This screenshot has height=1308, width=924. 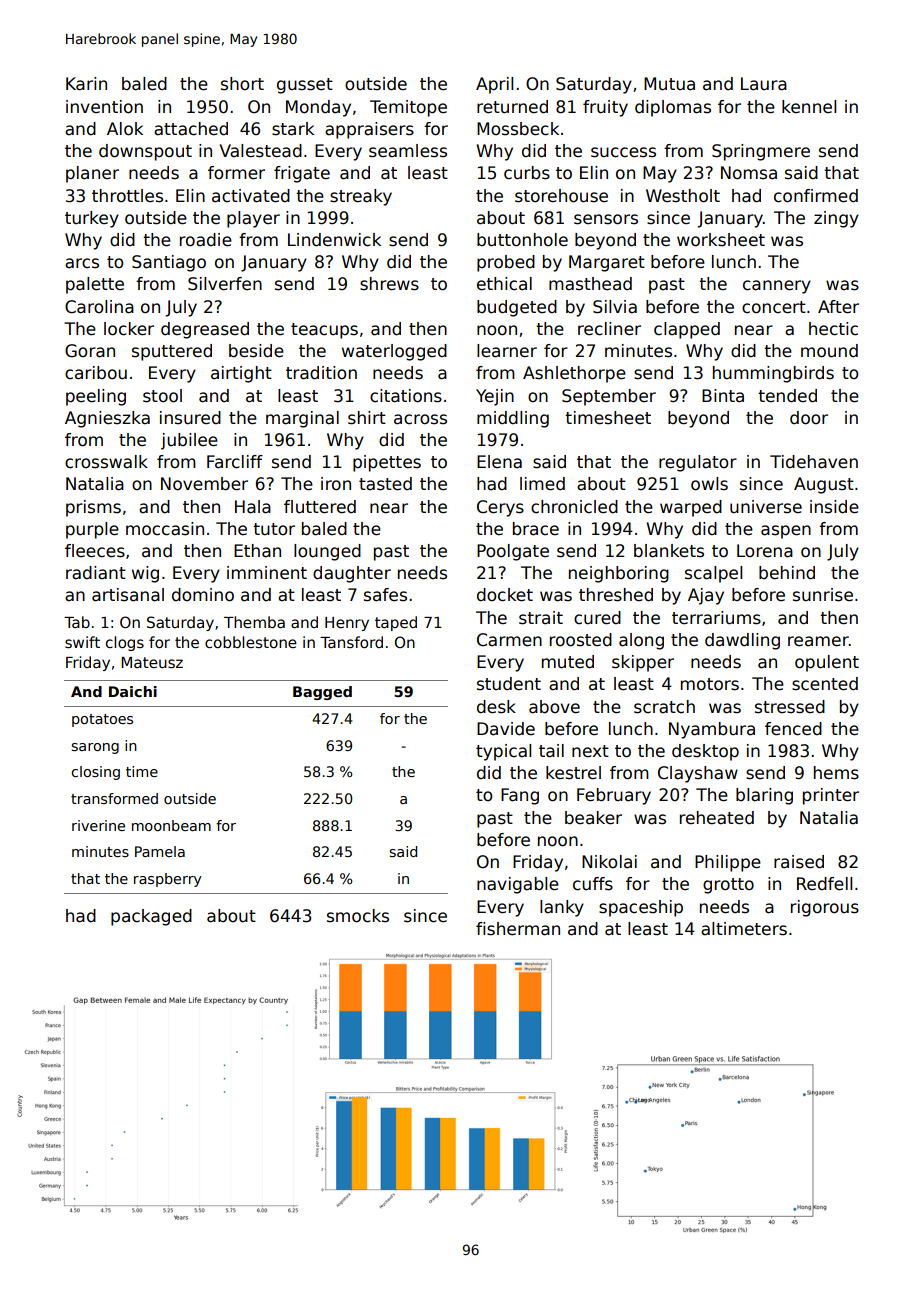 What do you see at coordinates (825, 908) in the screenshot?
I see `rigorous` at bounding box center [825, 908].
